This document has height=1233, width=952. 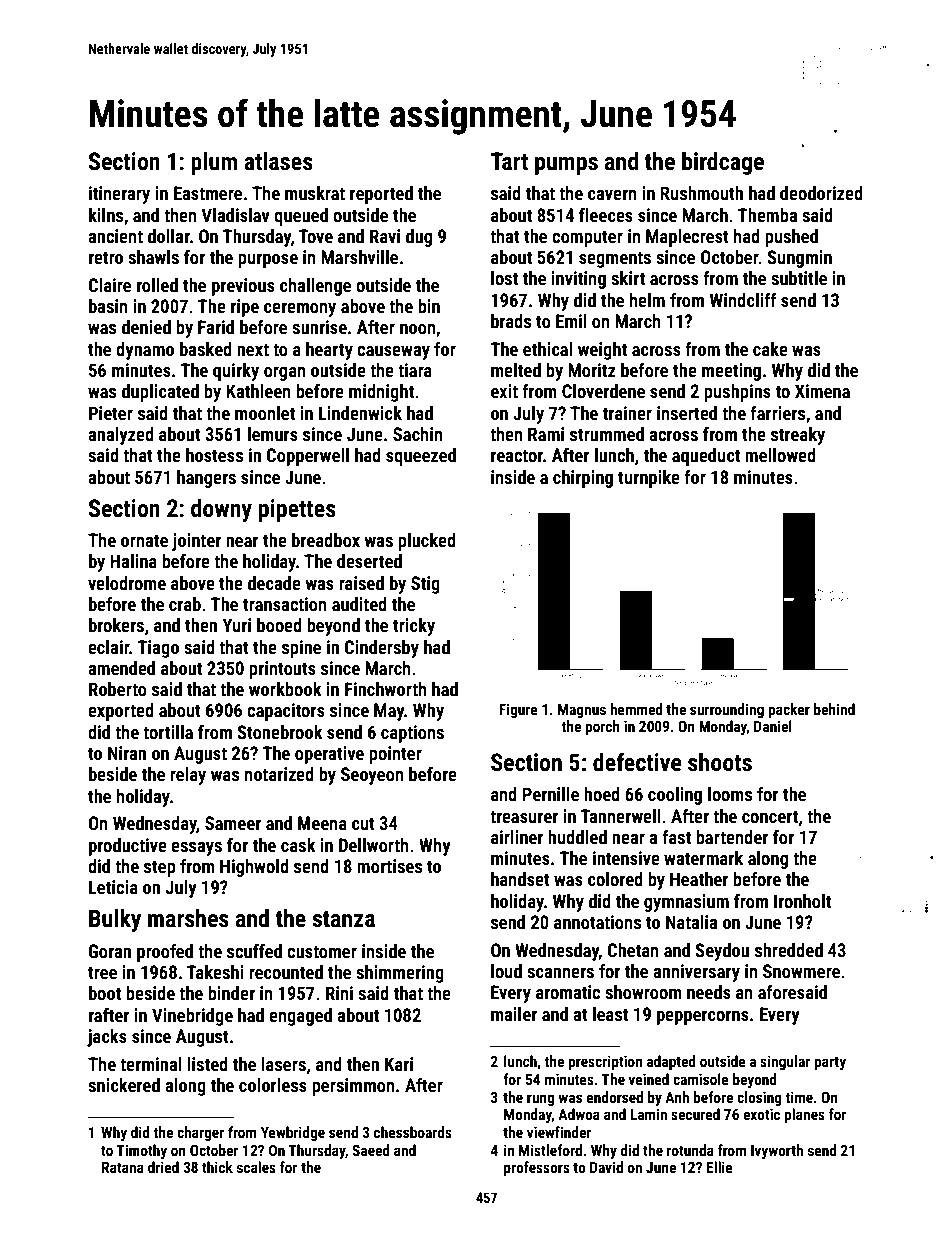 What do you see at coordinates (121, 668) in the document?
I see `amended` at bounding box center [121, 668].
